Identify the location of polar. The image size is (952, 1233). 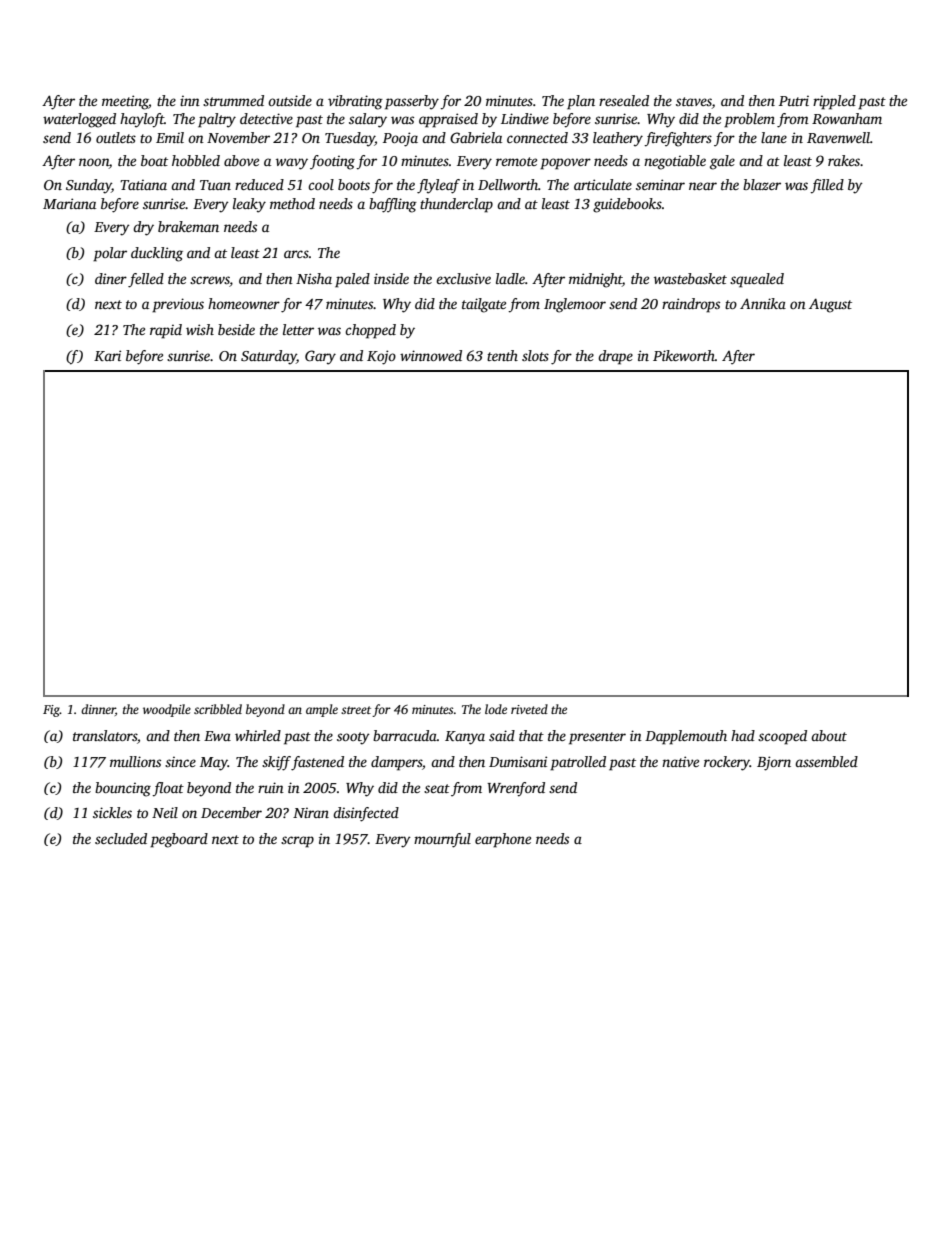
(110, 254).
